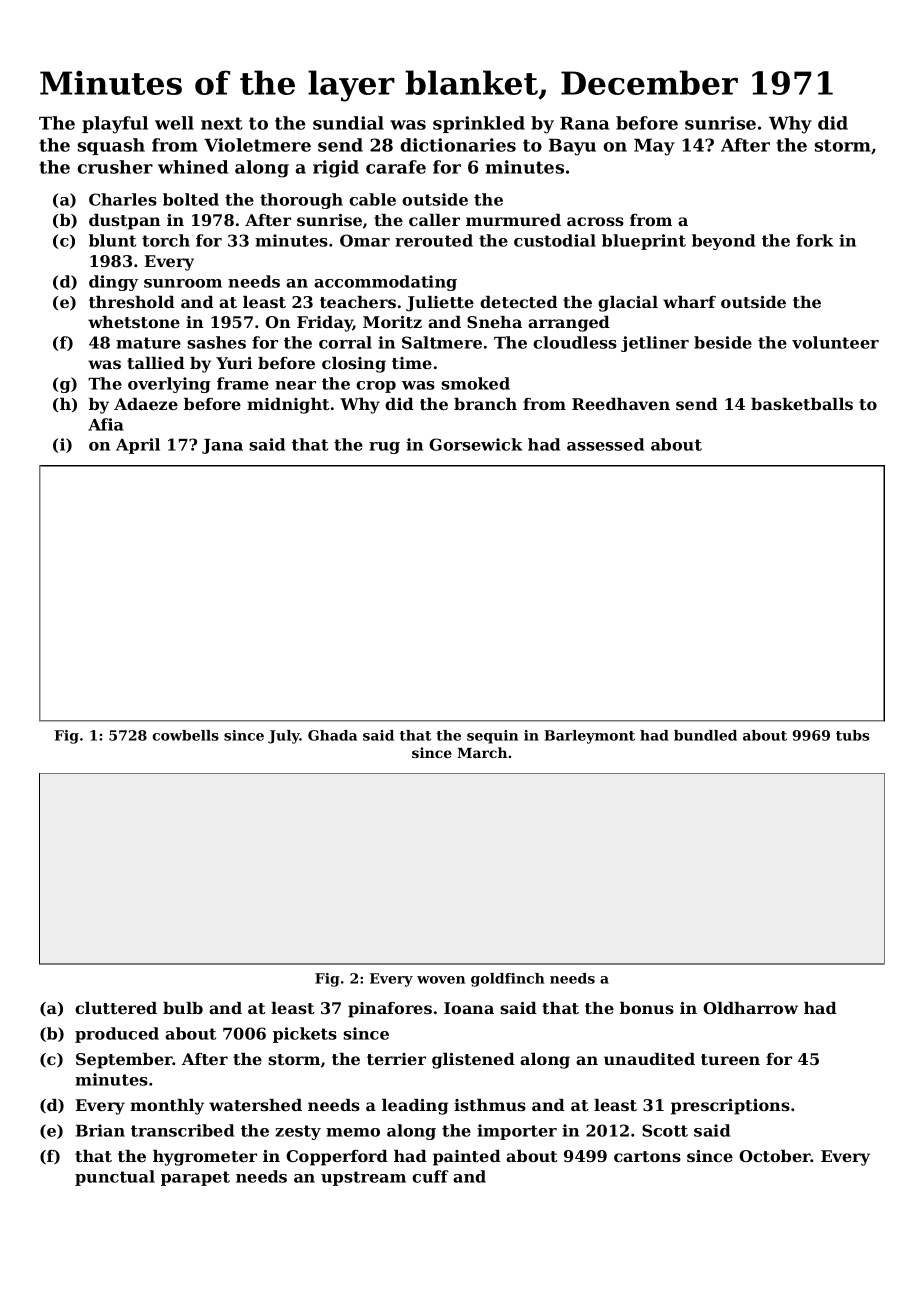  Describe the element at coordinates (705, 735) in the screenshot. I see `bundled` at that location.
